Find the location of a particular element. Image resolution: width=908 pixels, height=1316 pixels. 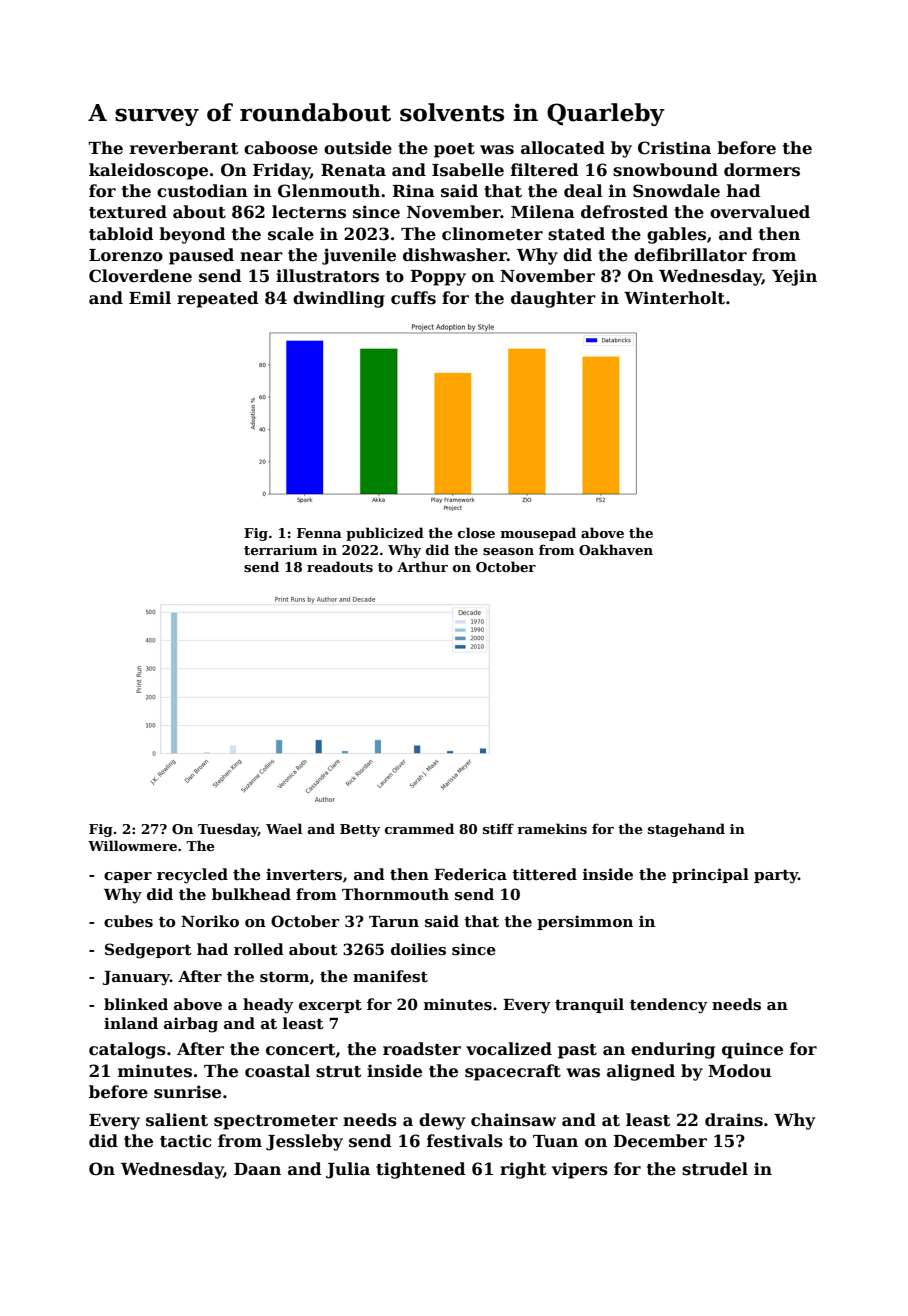

Winterholt is located at coordinates (674, 298).
